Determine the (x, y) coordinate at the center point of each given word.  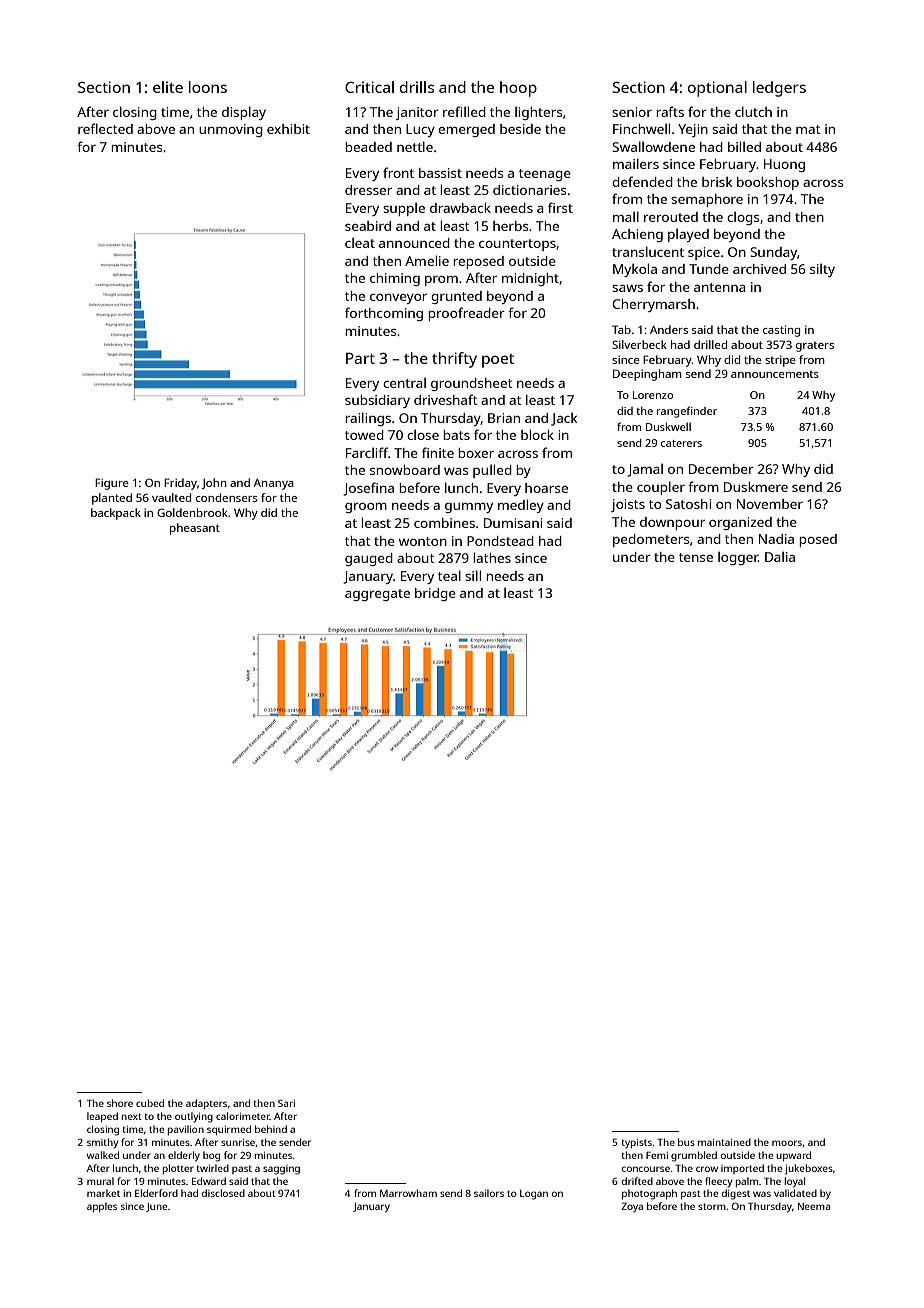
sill (473, 575)
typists (637, 1144)
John (214, 483)
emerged (466, 130)
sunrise (238, 1142)
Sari (286, 1103)
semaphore (707, 200)
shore (120, 1103)
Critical (369, 87)
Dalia (780, 557)
